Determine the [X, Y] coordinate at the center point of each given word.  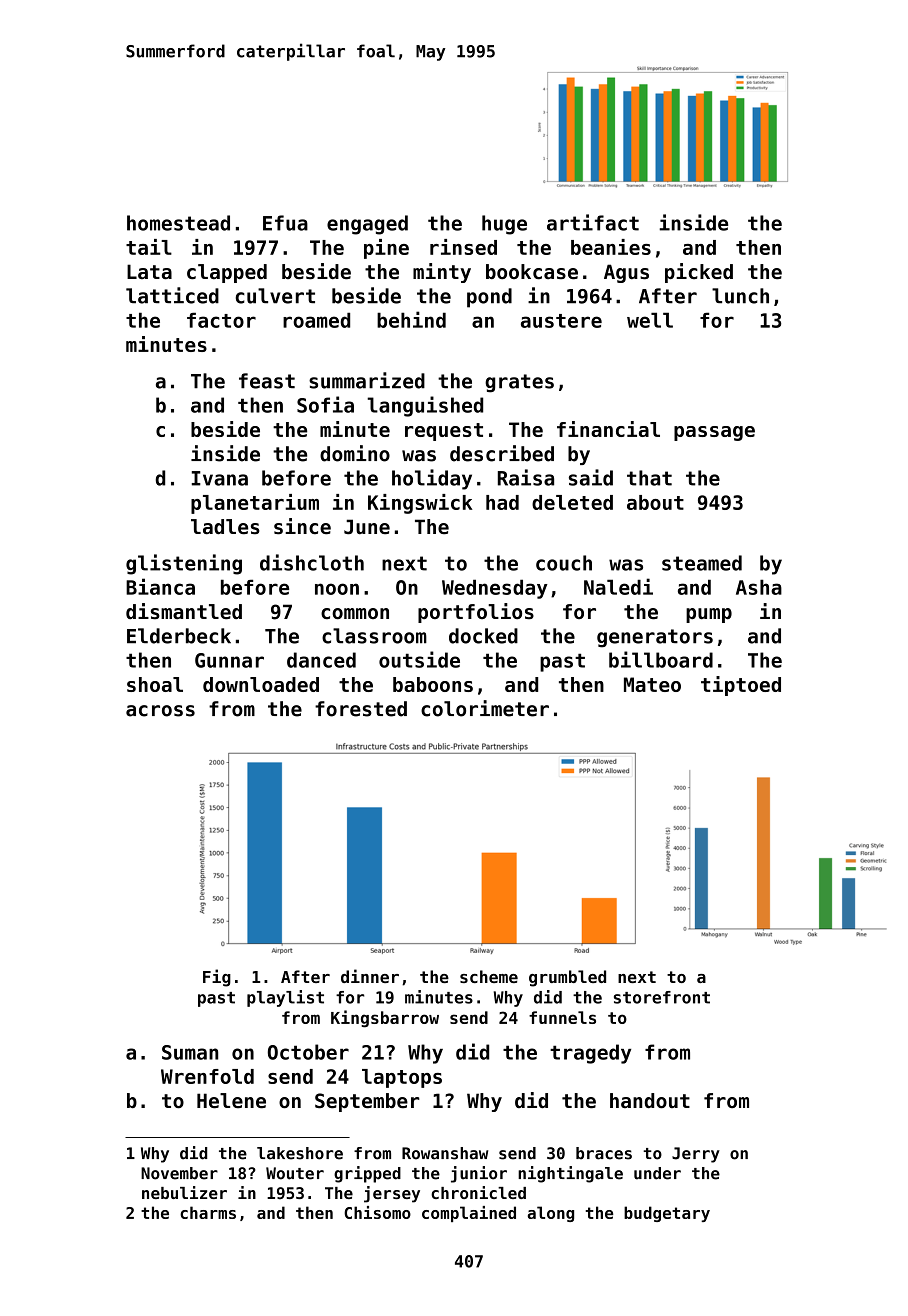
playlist [285, 998]
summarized [367, 380]
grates [519, 383]
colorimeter [485, 708]
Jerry [696, 1155]
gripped [367, 1174]
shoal [155, 684]
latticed [172, 295]
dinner [370, 976]
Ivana [220, 478]
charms [208, 1212]
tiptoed [741, 686]
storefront [662, 997]
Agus [626, 273]
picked [699, 273]
